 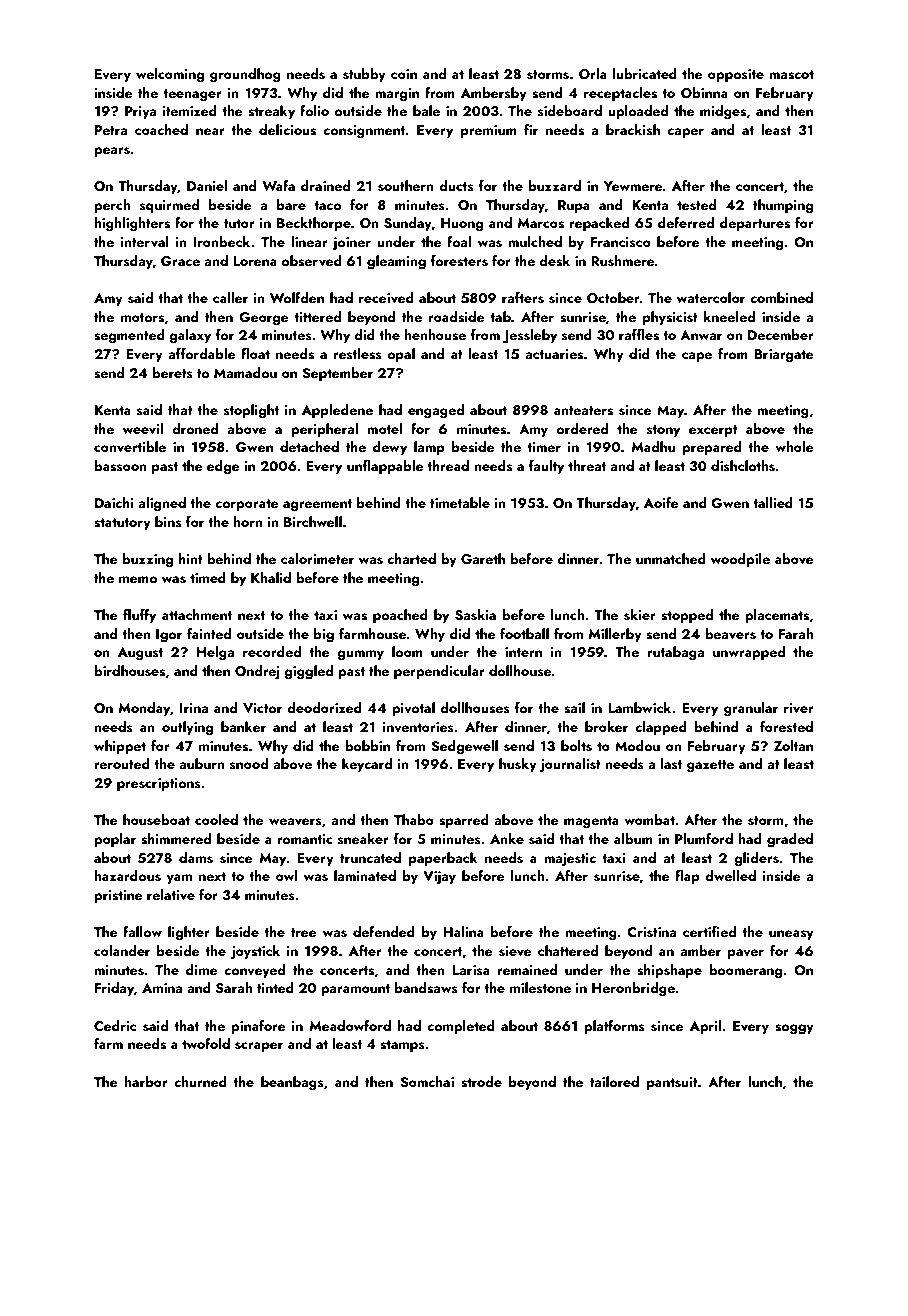 I want to click on poached, so click(x=400, y=616).
